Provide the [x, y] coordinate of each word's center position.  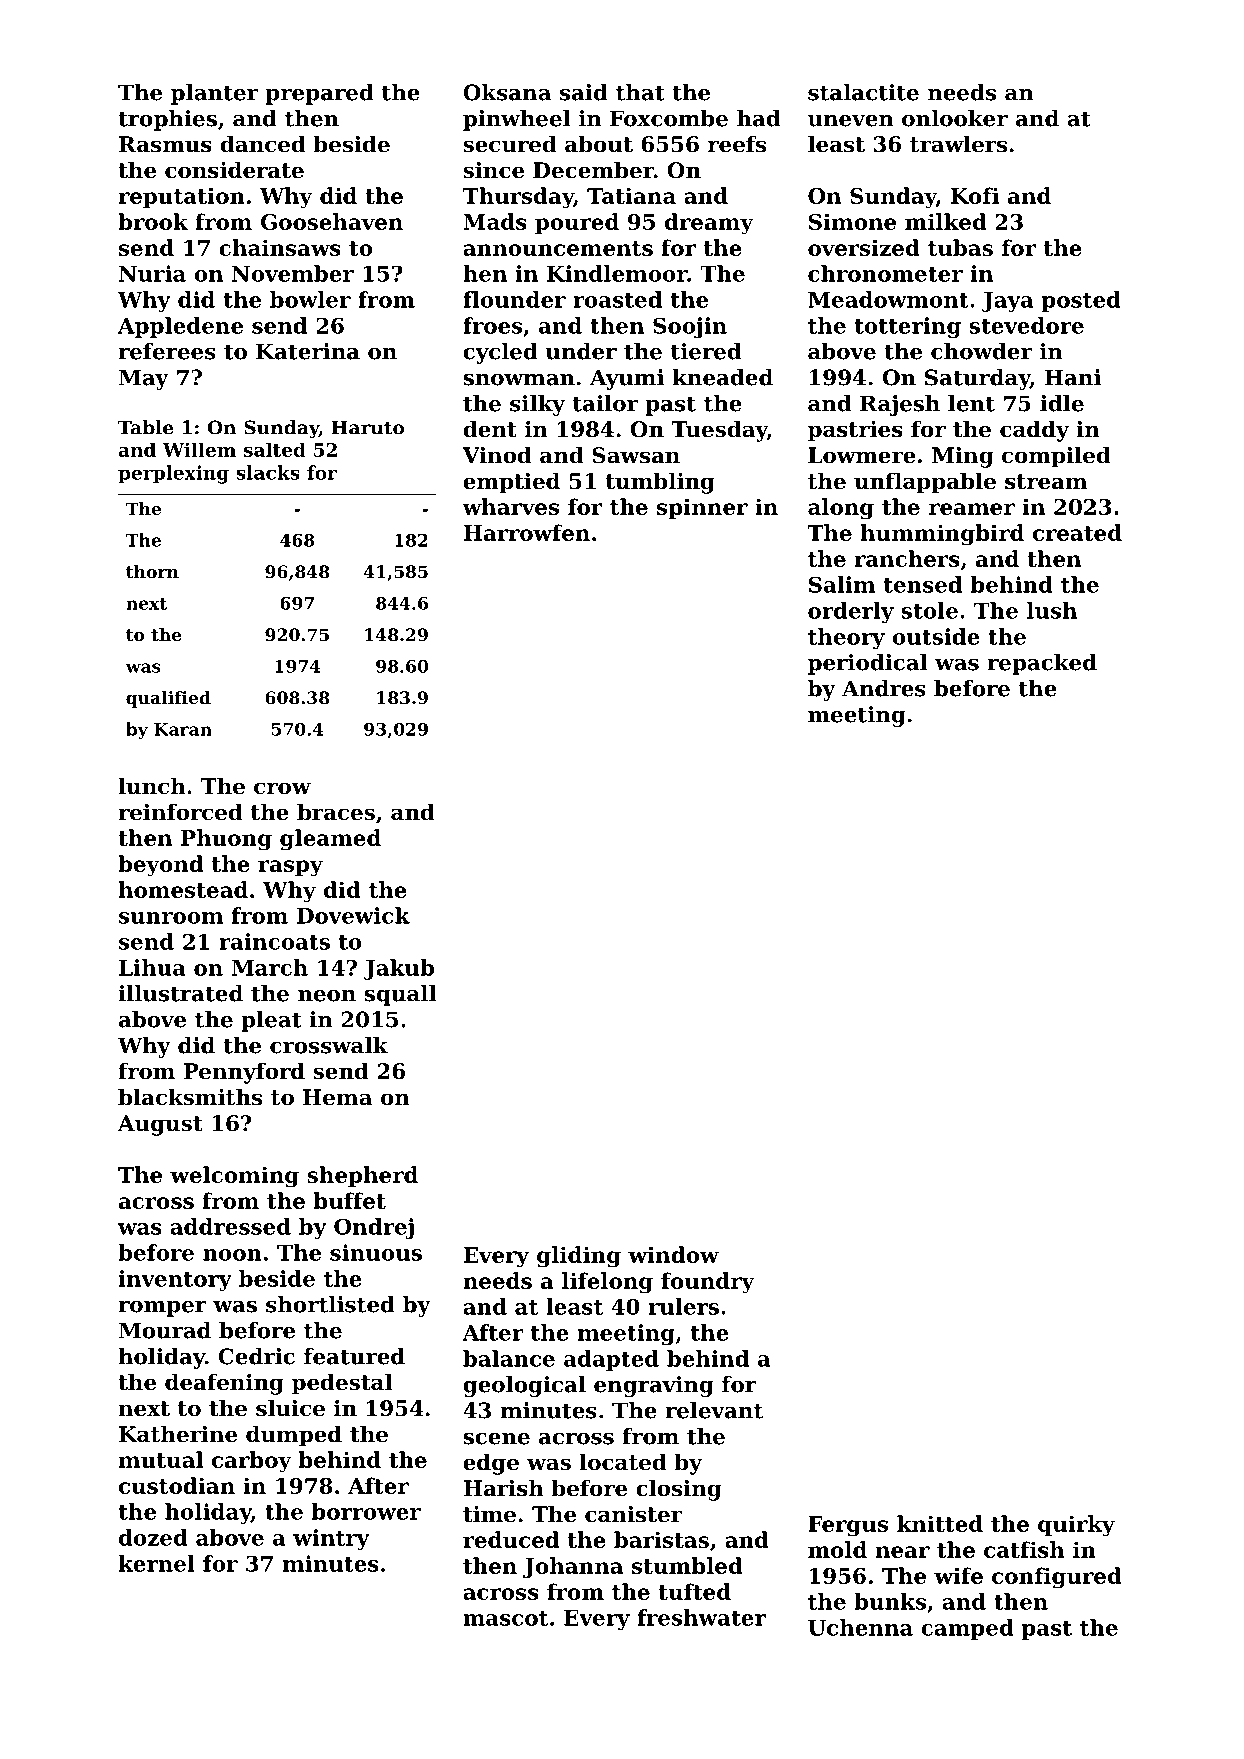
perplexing [173, 474]
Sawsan [636, 455]
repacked [1042, 664]
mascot [505, 1618]
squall [400, 995]
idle [1062, 403]
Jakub [399, 969]
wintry [331, 1539]
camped [967, 1629]
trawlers [958, 144]
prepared [320, 94]
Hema [337, 1097]
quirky [1076, 1526]
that [640, 92]
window [673, 1254]
